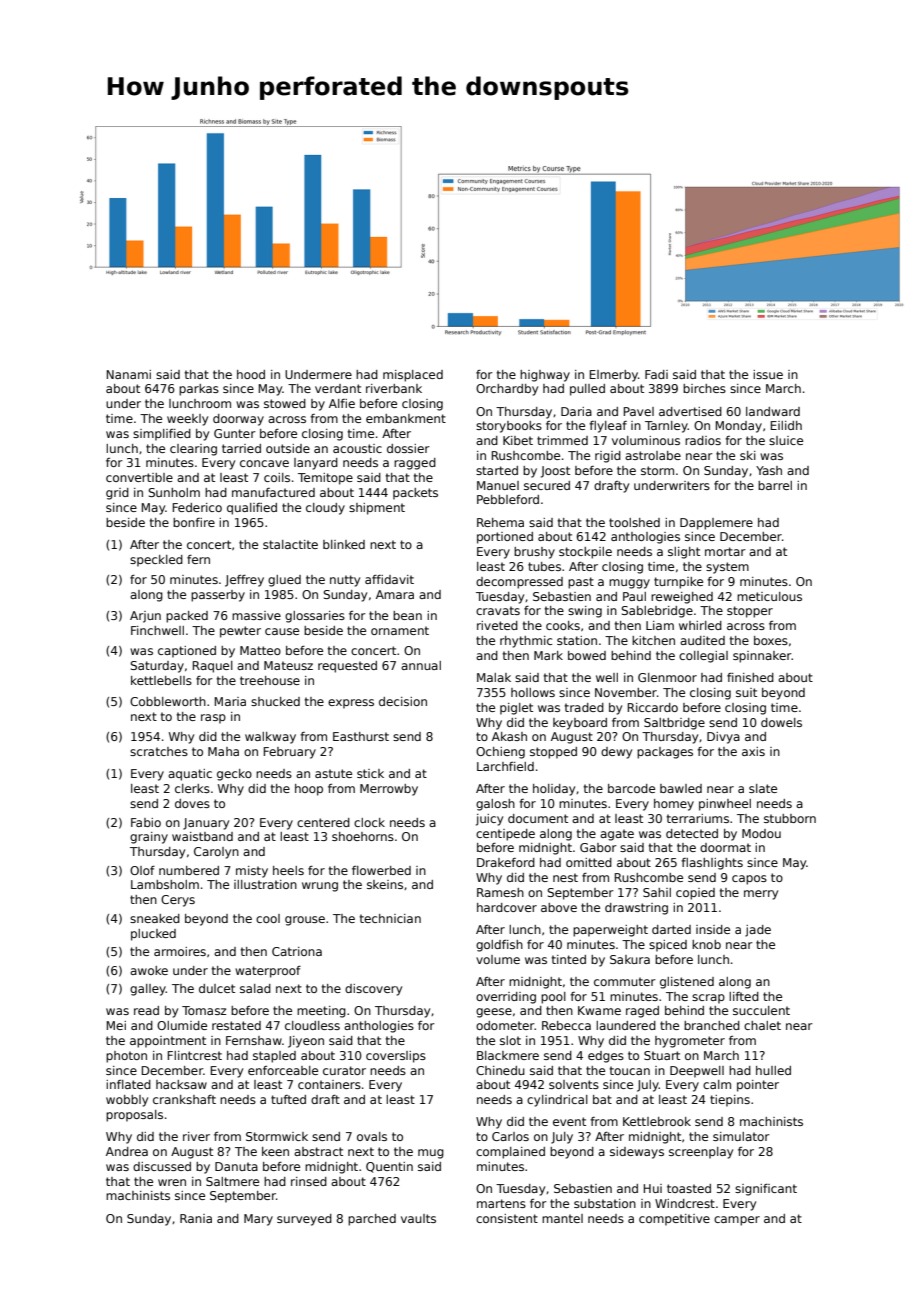 The height and width of the screenshot is (1308, 924). What do you see at coordinates (403, 701) in the screenshot?
I see `decision` at bounding box center [403, 701].
